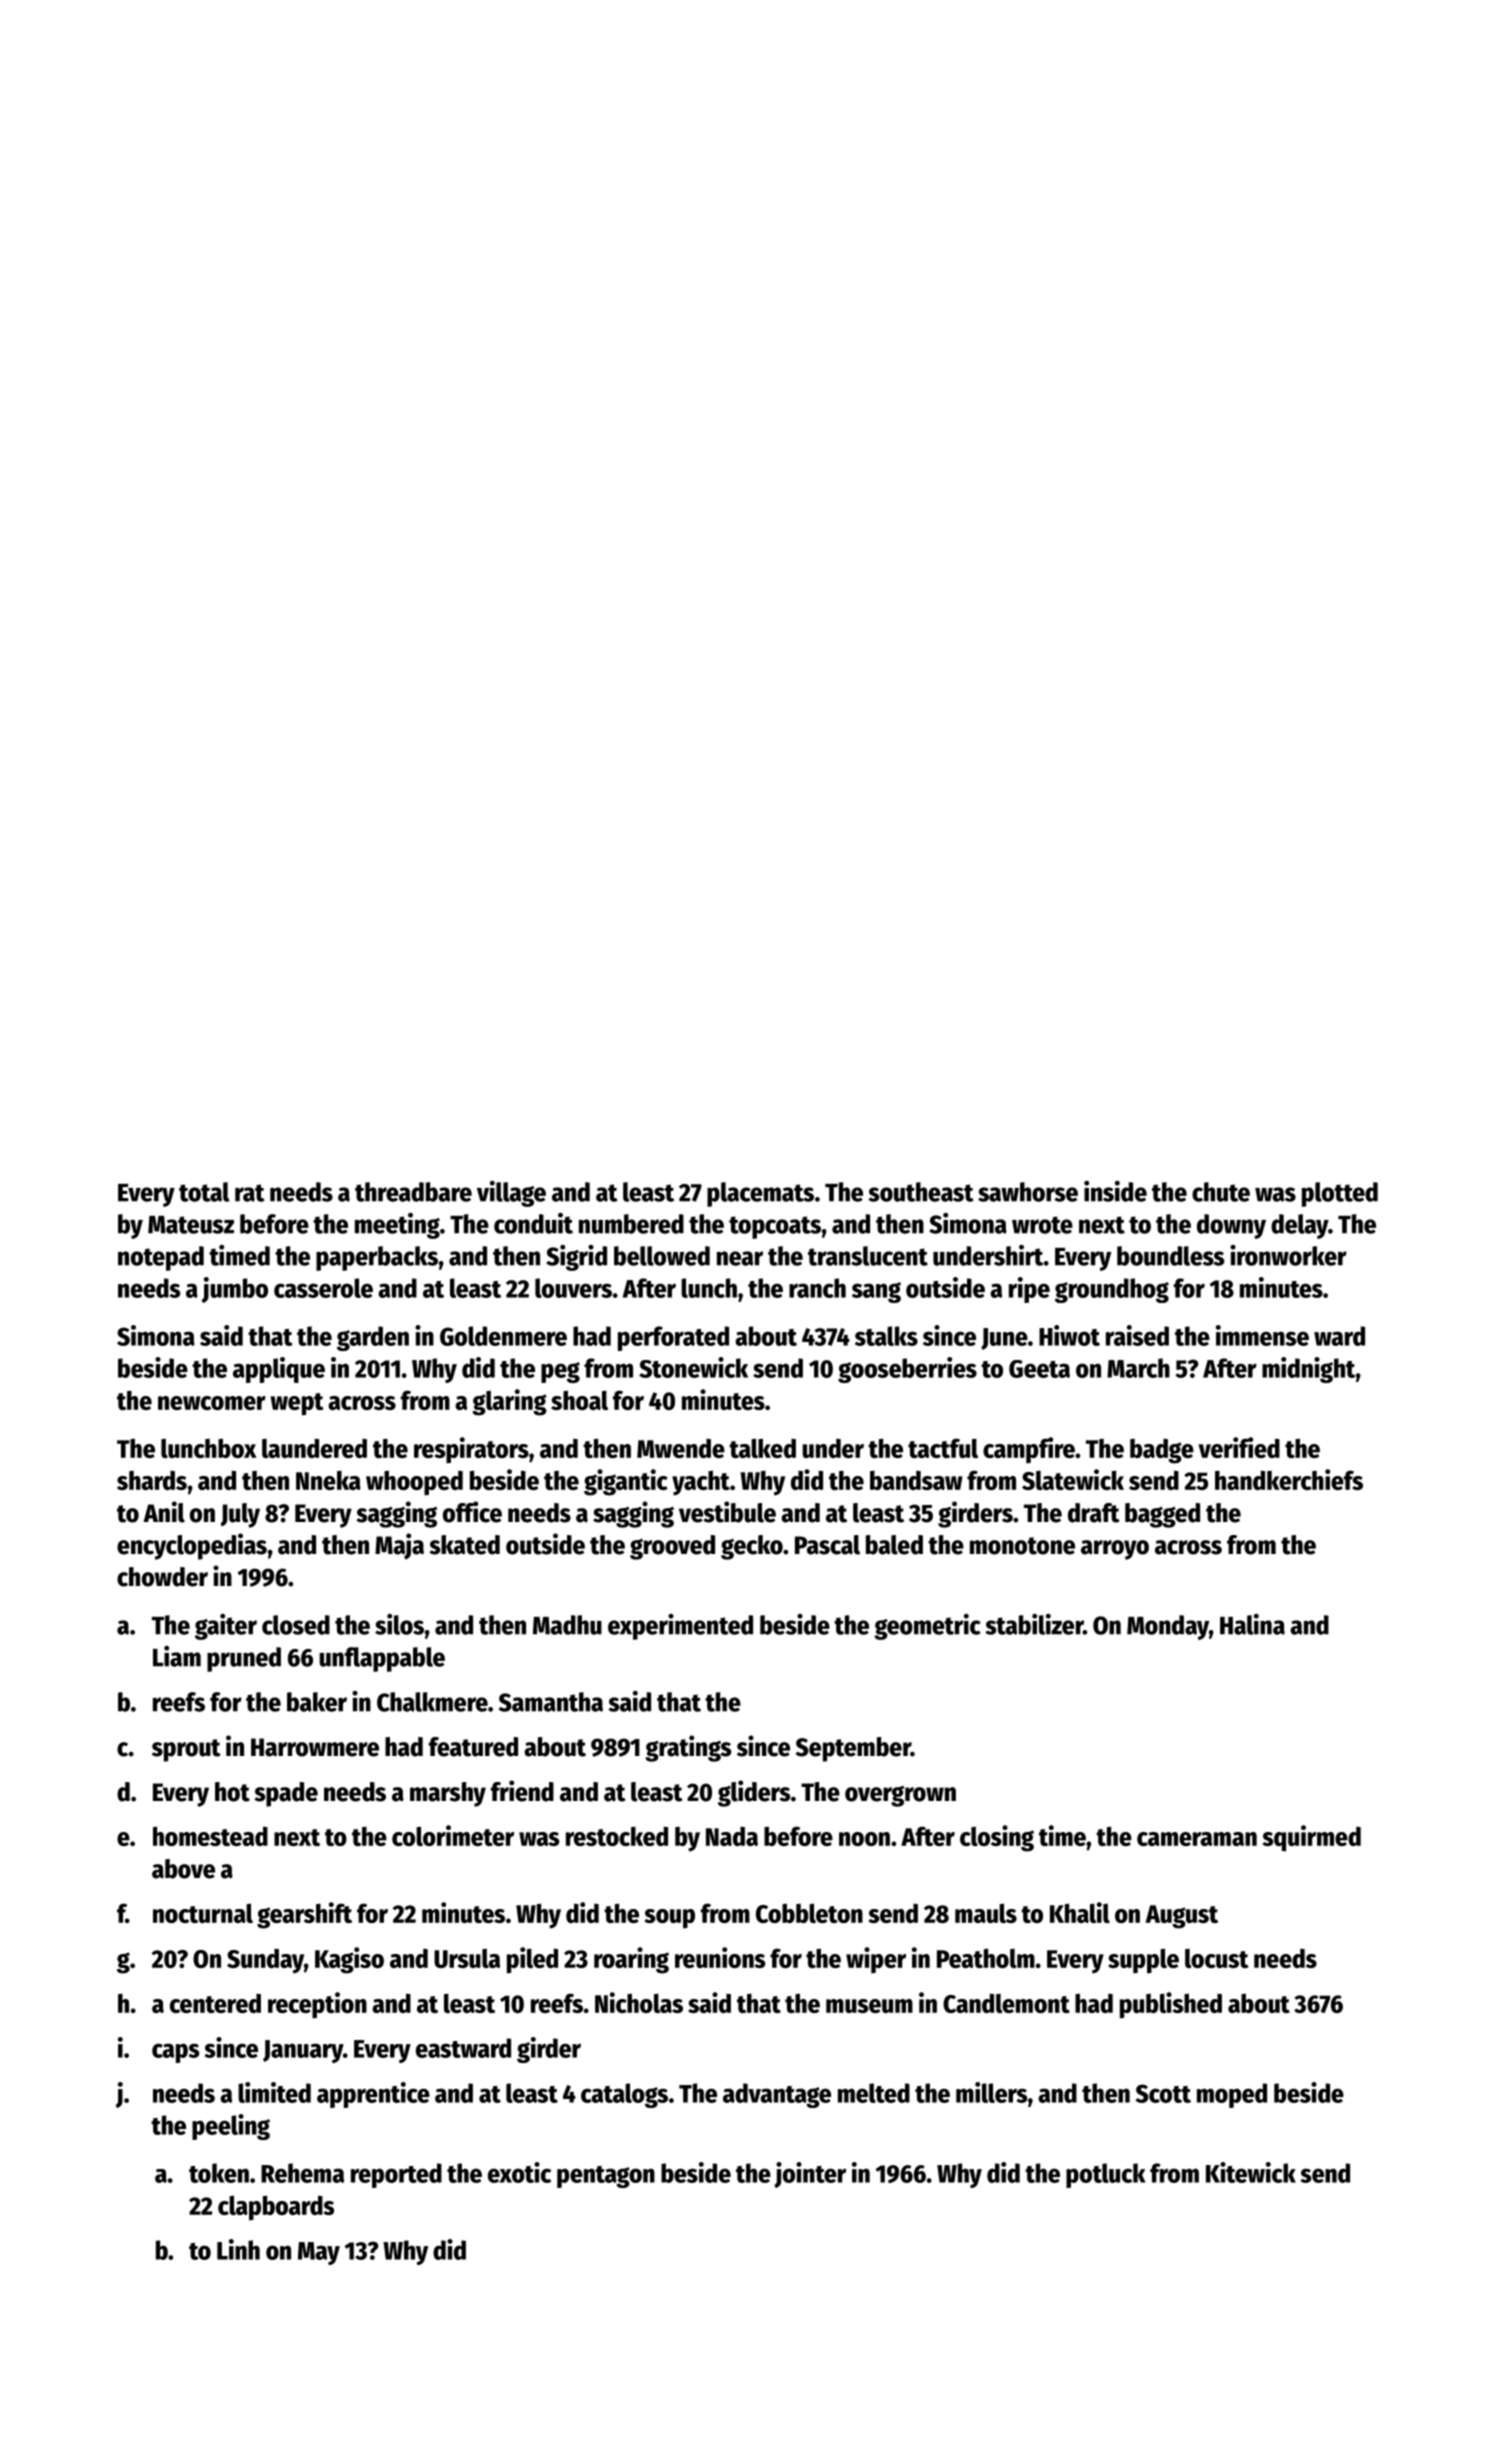  I want to click on gearshift, so click(304, 1915).
